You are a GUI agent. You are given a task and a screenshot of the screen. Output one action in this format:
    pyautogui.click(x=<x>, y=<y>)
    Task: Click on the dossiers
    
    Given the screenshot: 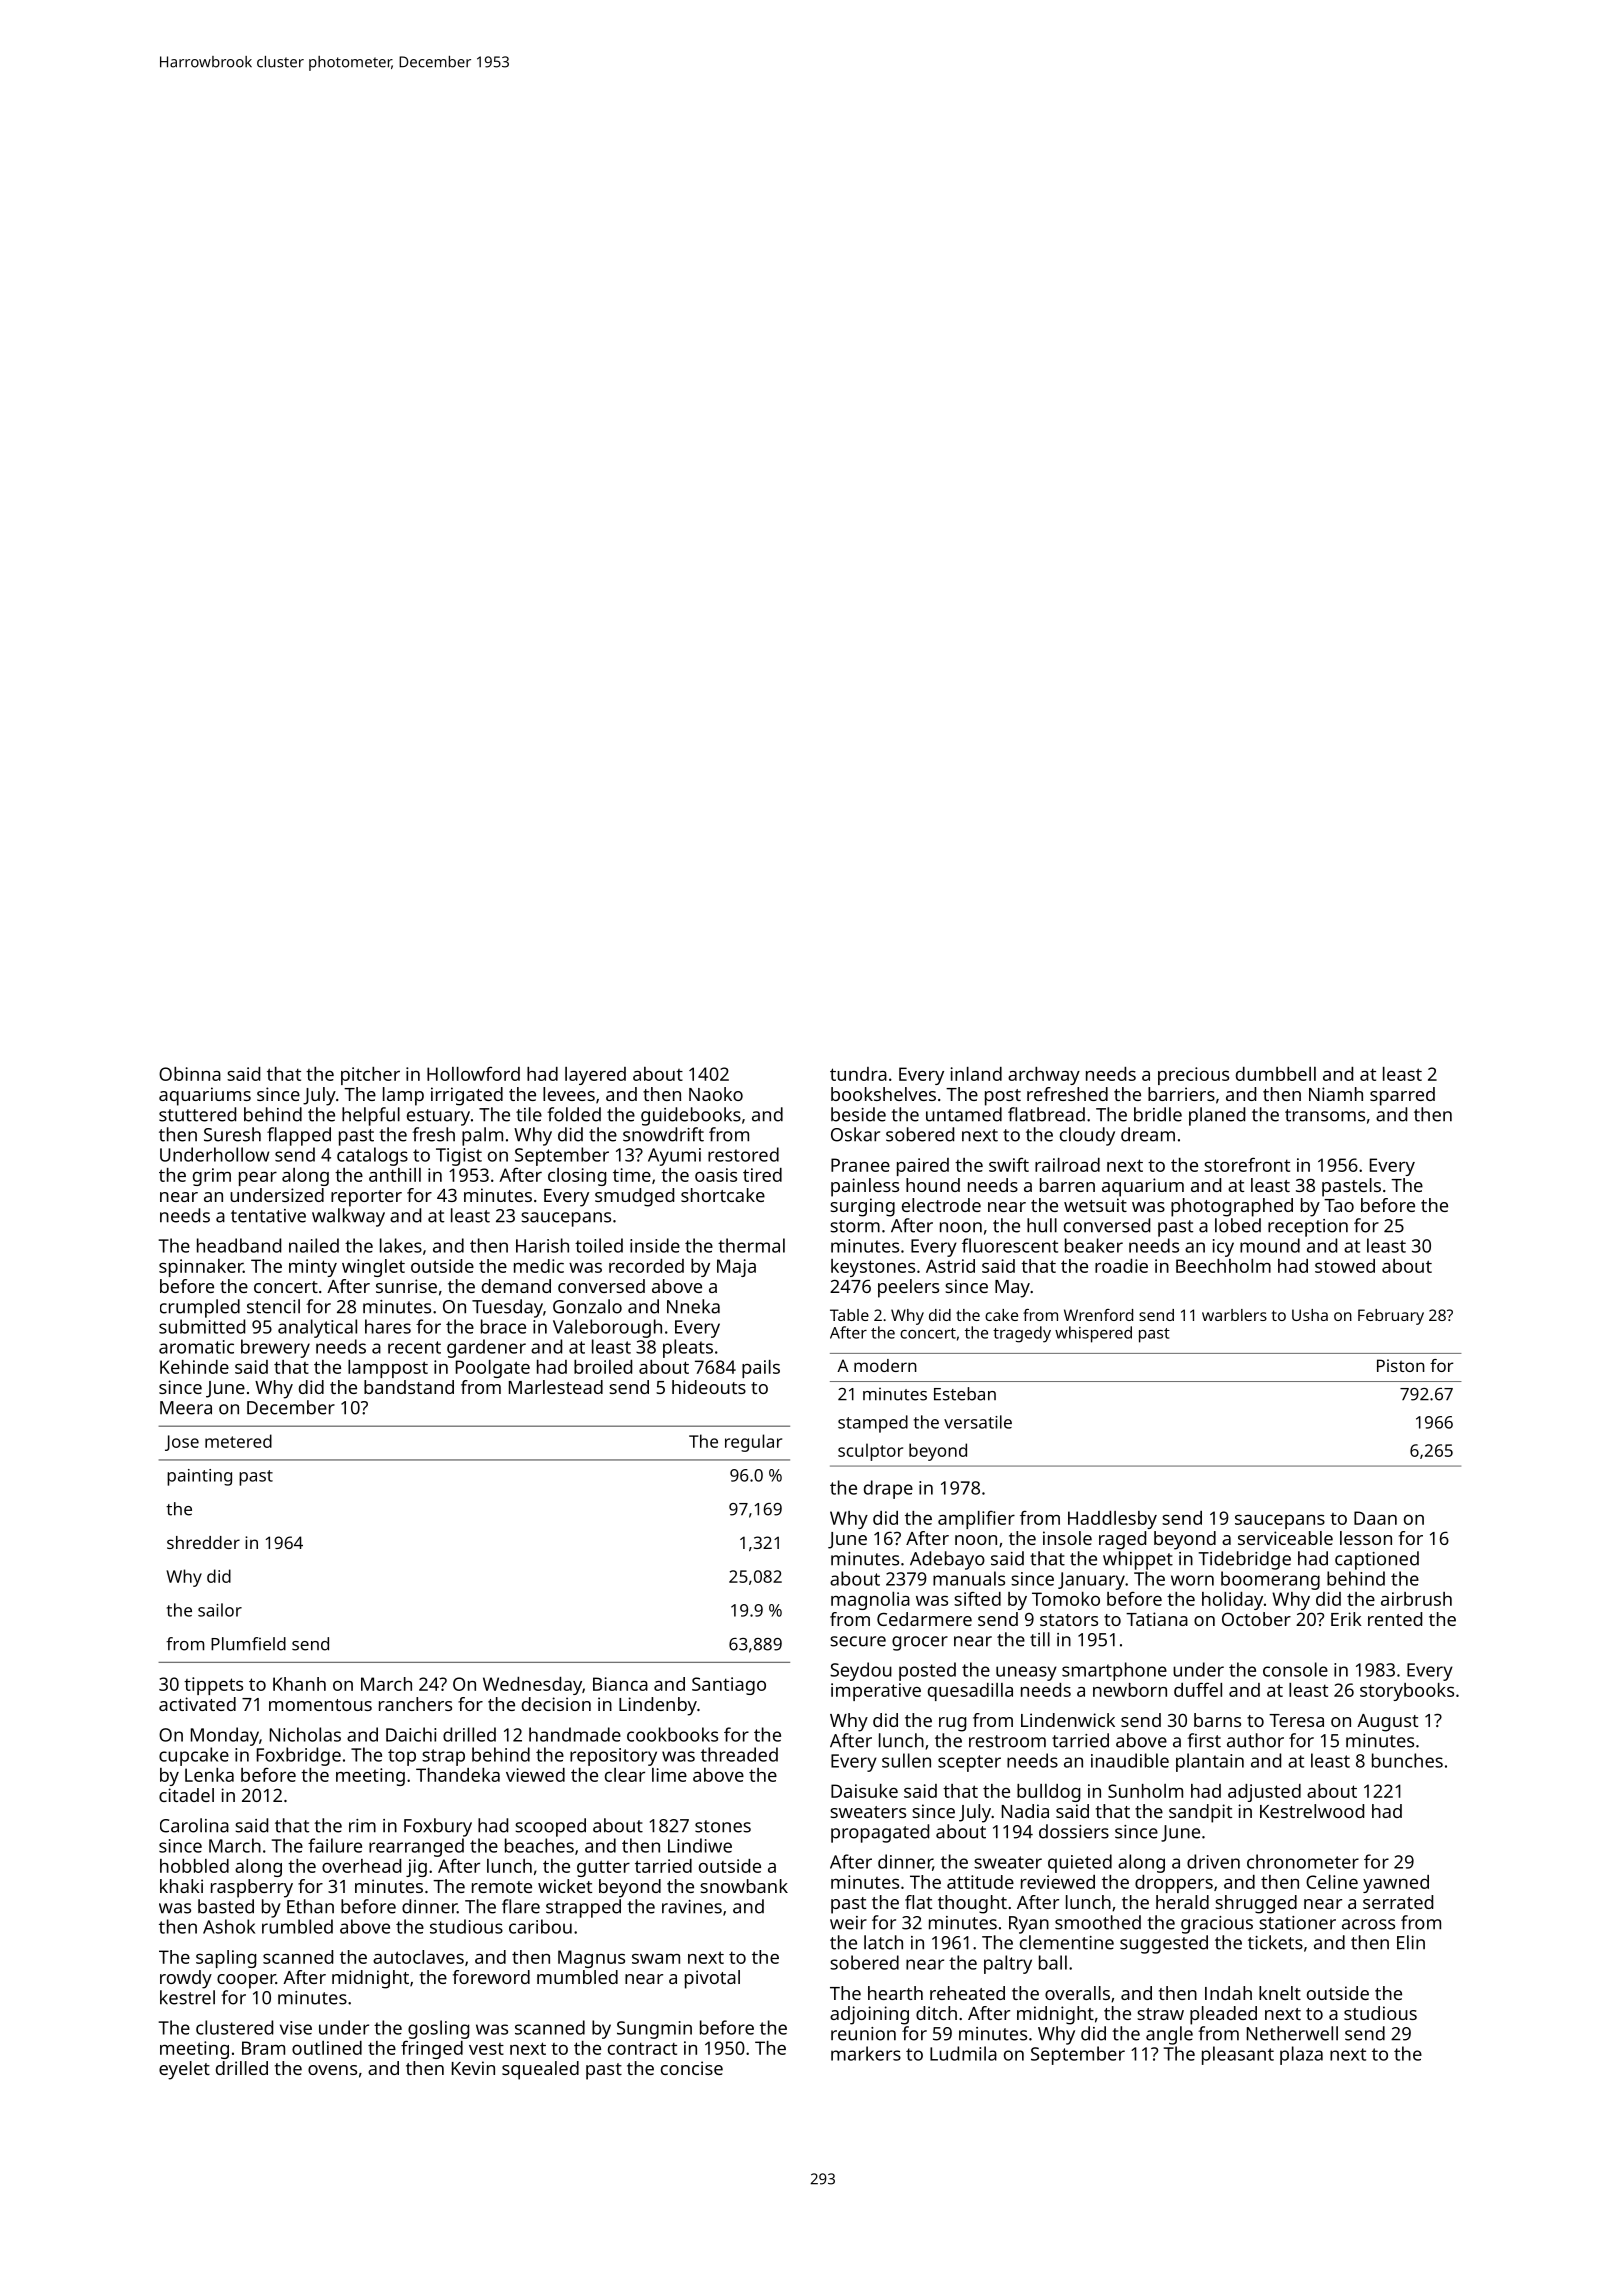 What is the action you would take?
    pyautogui.click(x=1074, y=1831)
